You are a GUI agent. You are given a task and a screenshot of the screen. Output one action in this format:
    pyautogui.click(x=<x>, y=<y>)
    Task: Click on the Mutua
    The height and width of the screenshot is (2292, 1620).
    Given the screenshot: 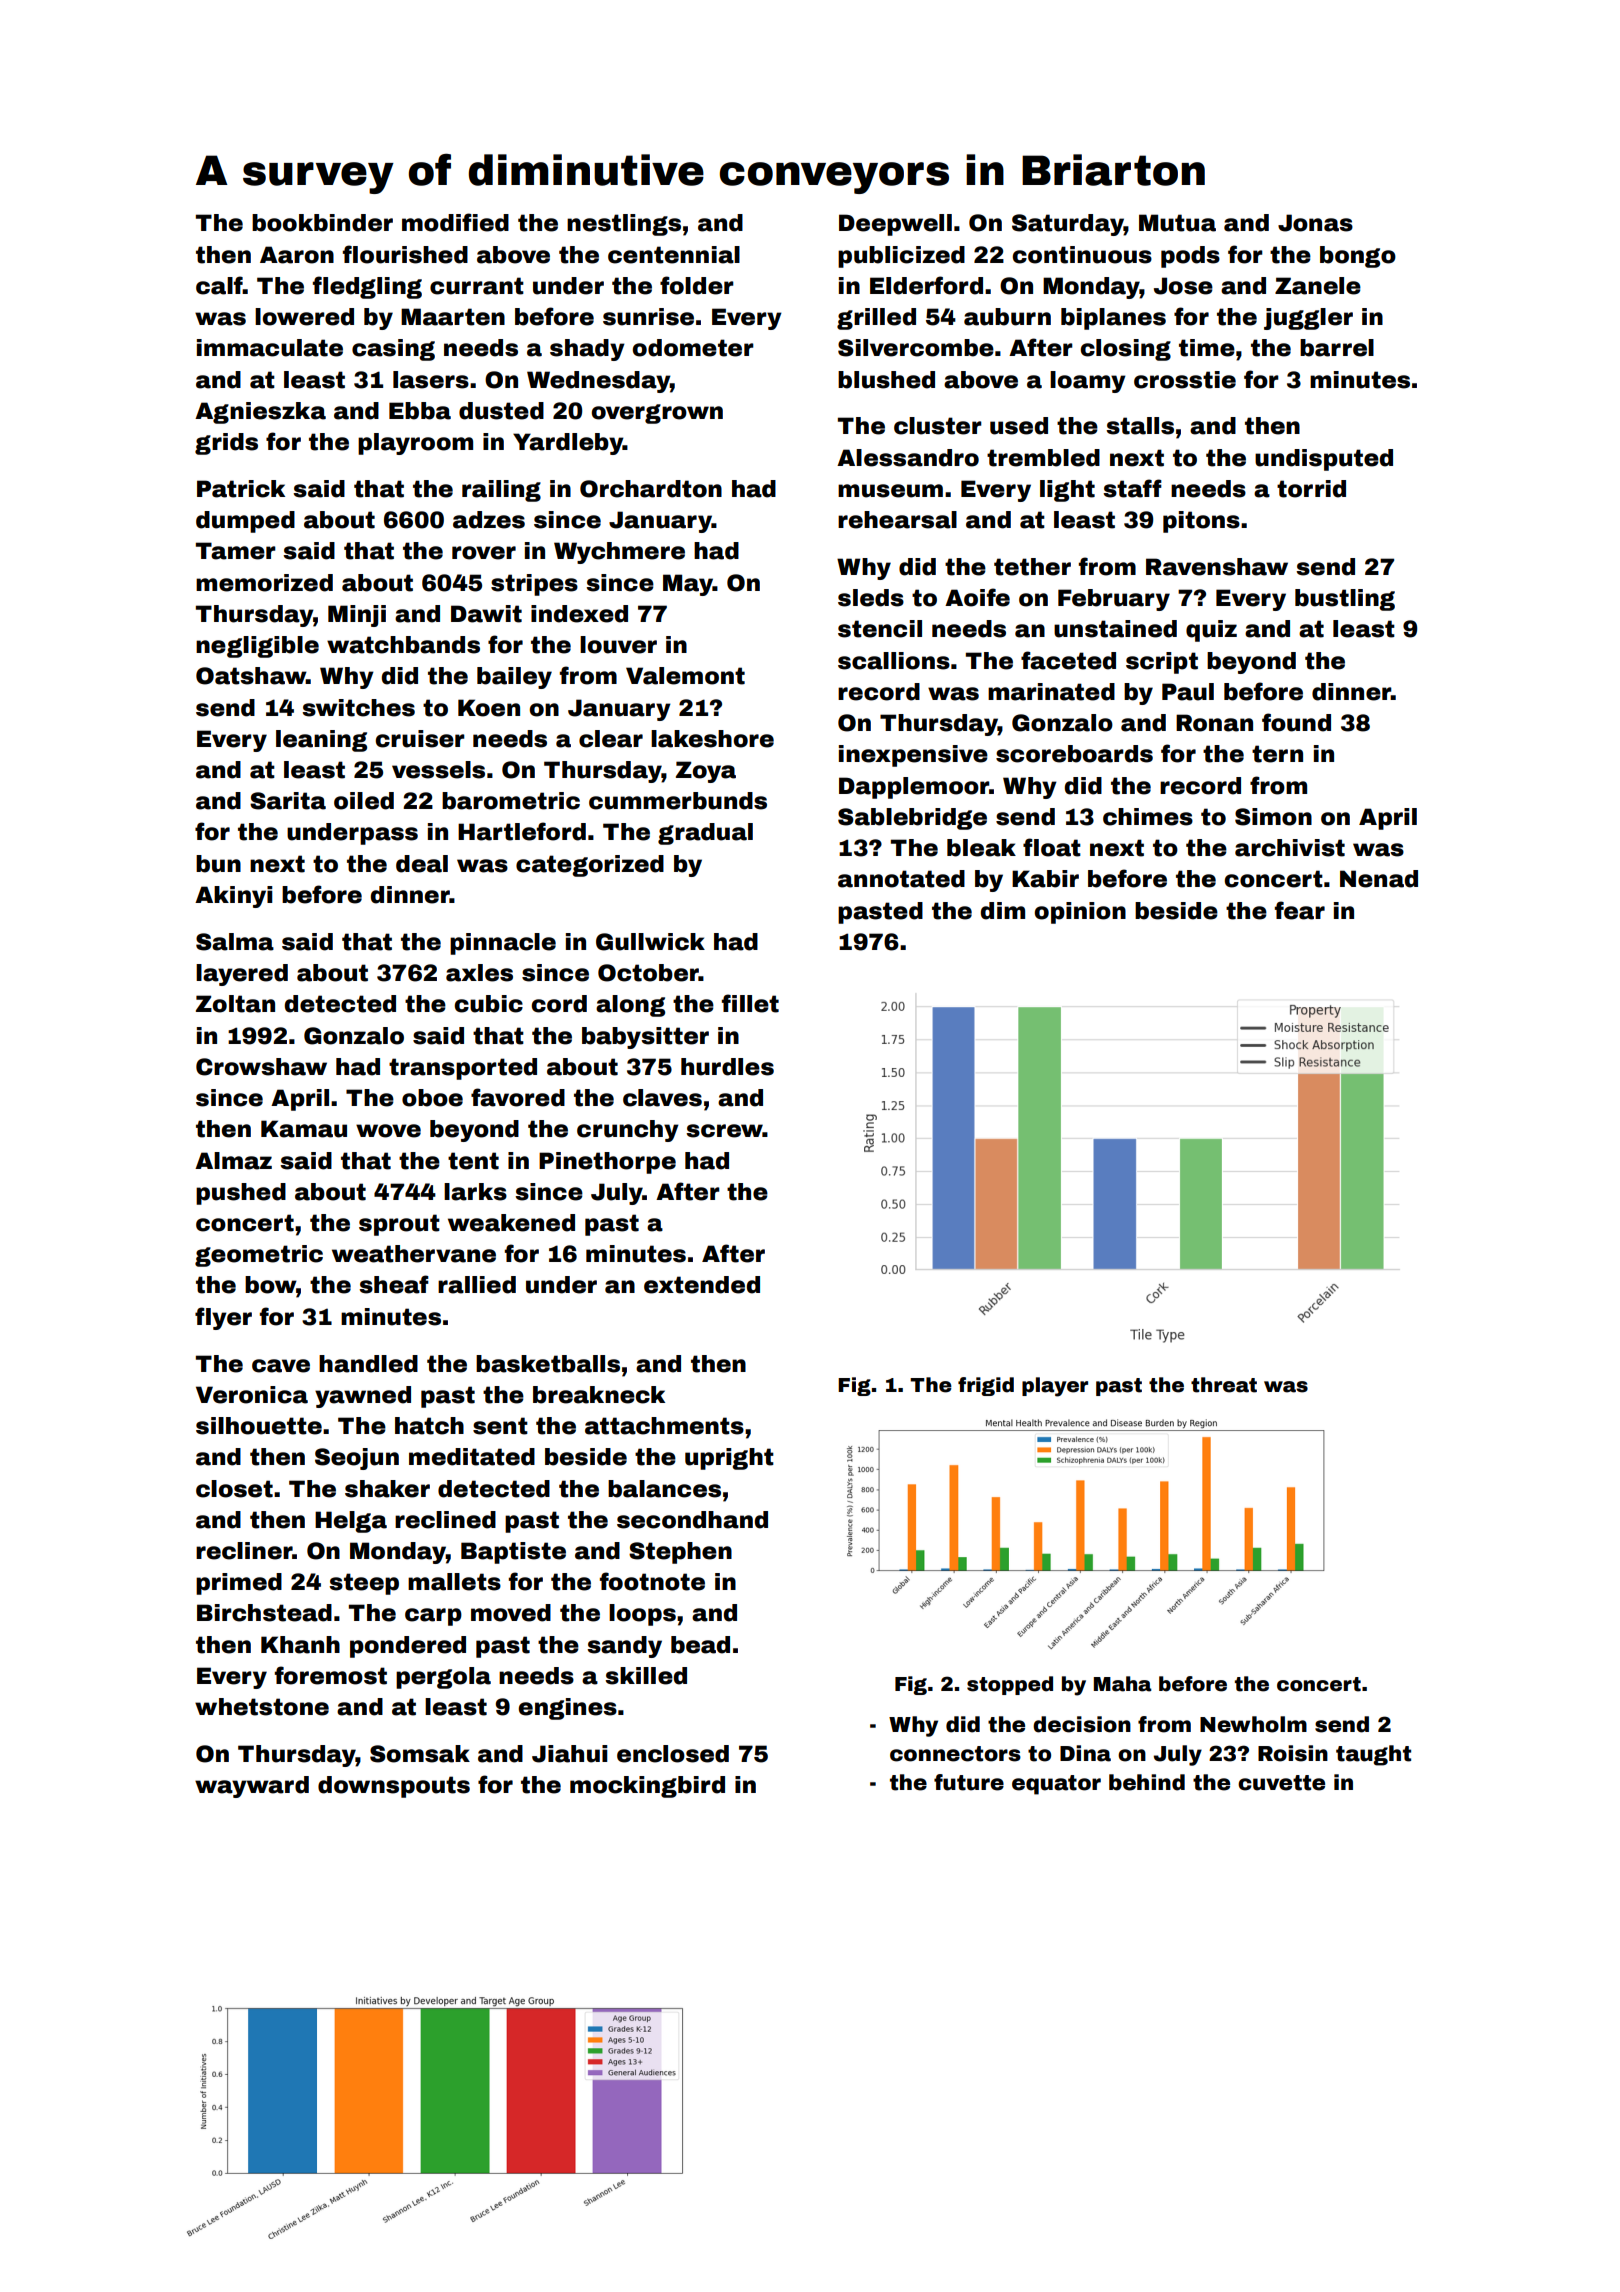 What is the action you would take?
    pyautogui.click(x=1177, y=223)
